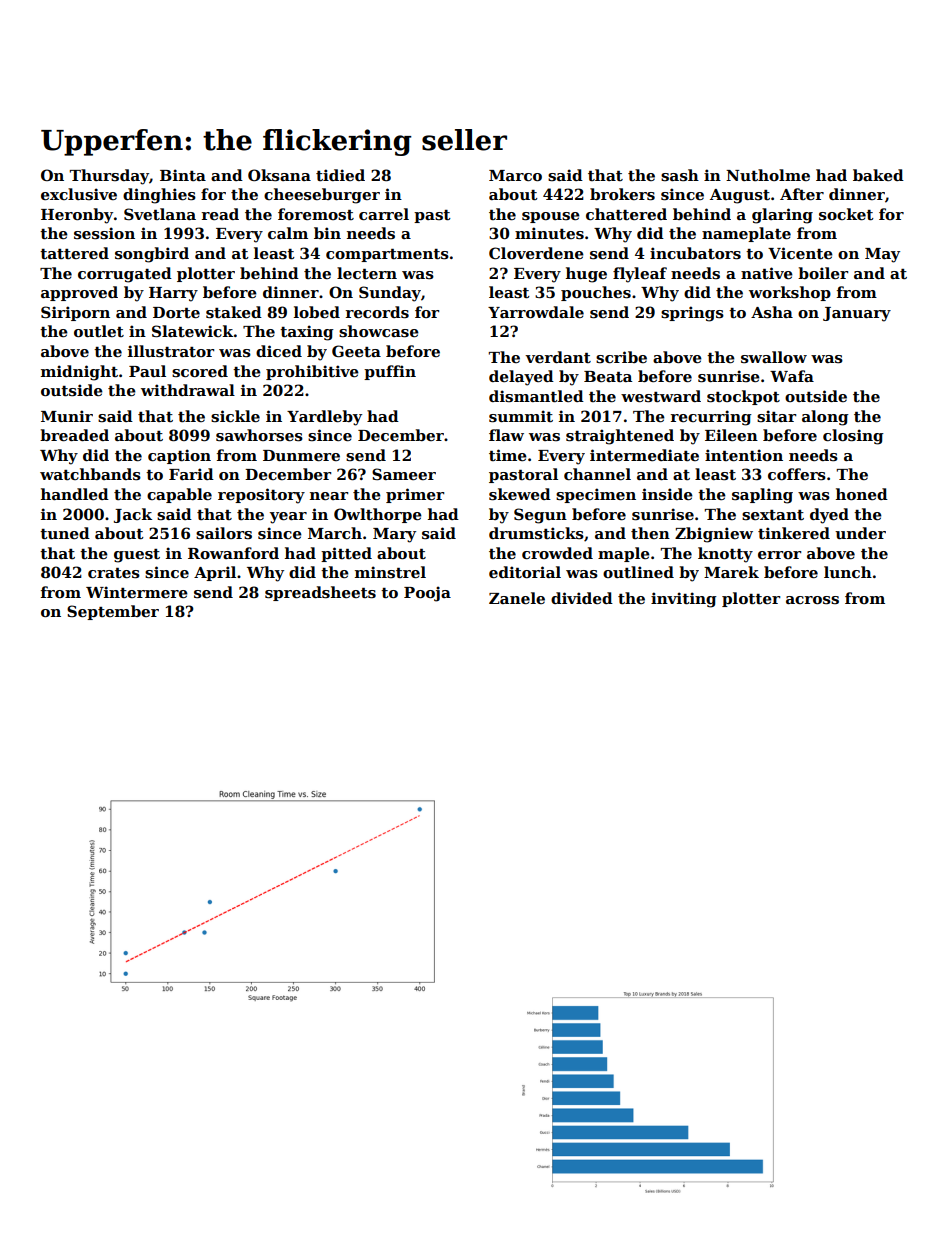 The image size is (952, 1233). I want to click on primer, so click(415, 495).
